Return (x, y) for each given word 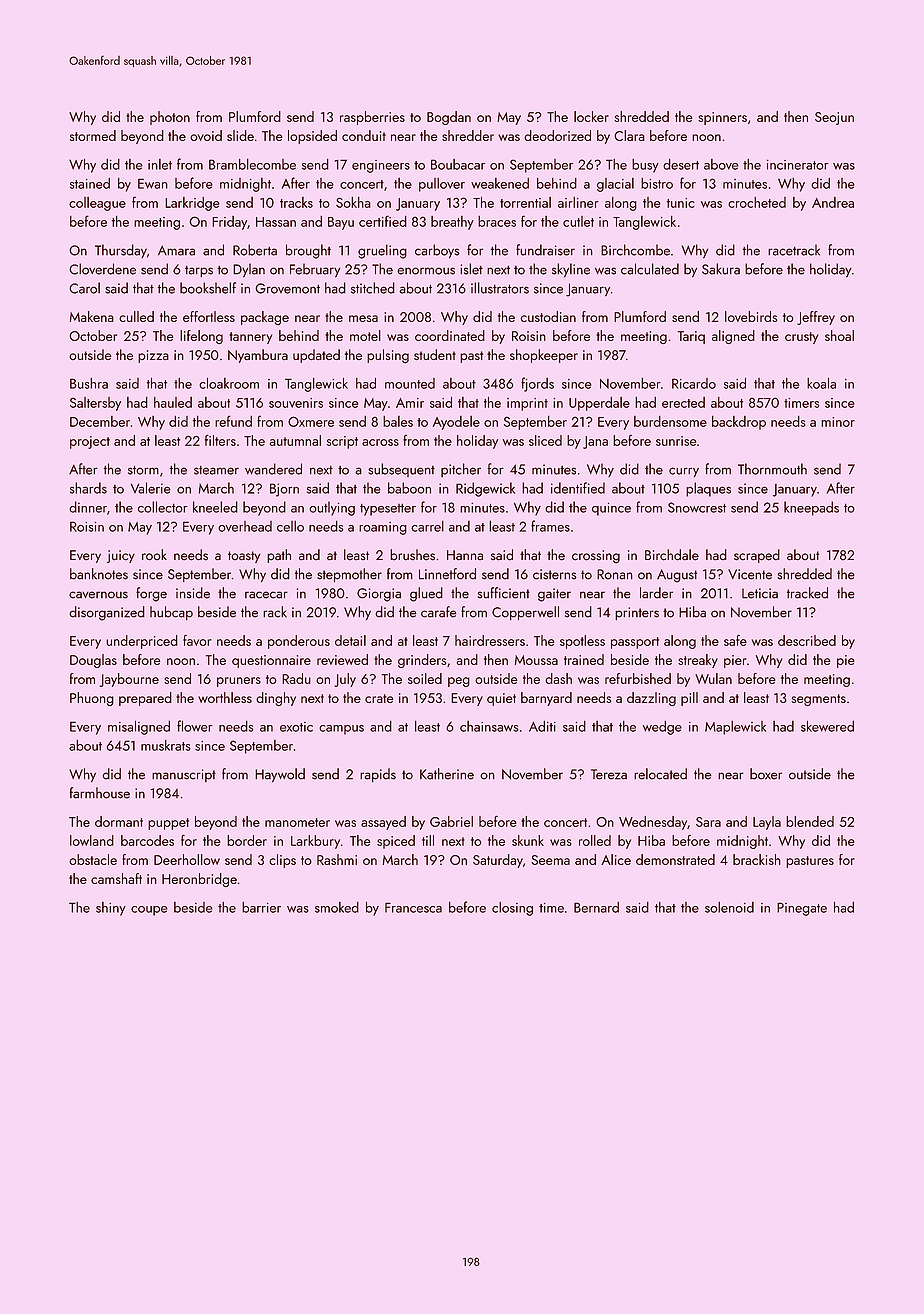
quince (611, 509)
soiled (425, 678)
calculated (650, 269)
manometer (297, 822)
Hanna (465, 555)
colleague (97, 204)
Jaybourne (129, 680)
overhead (245, 526)
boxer (766, 774)
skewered (827, 726)
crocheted (757, 202)
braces (497, 221)
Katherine (447, 774)
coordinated (450, 335)
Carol (84, 288)
